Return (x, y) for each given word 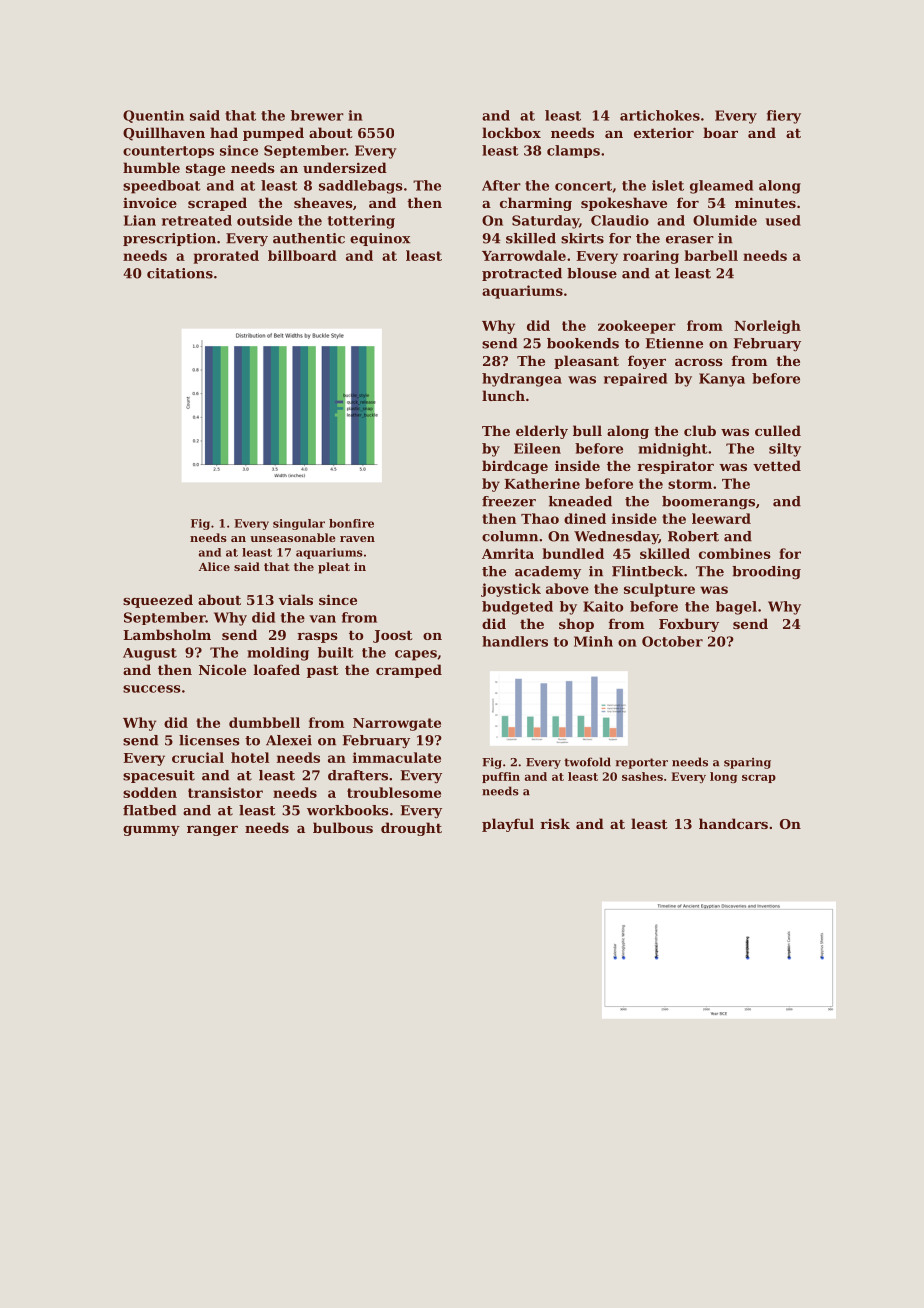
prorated (226, 257)
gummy (151, 831)
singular (299, 524)
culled (778, 430)
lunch (503, 395)
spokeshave (624, 204)
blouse (592, 273)
